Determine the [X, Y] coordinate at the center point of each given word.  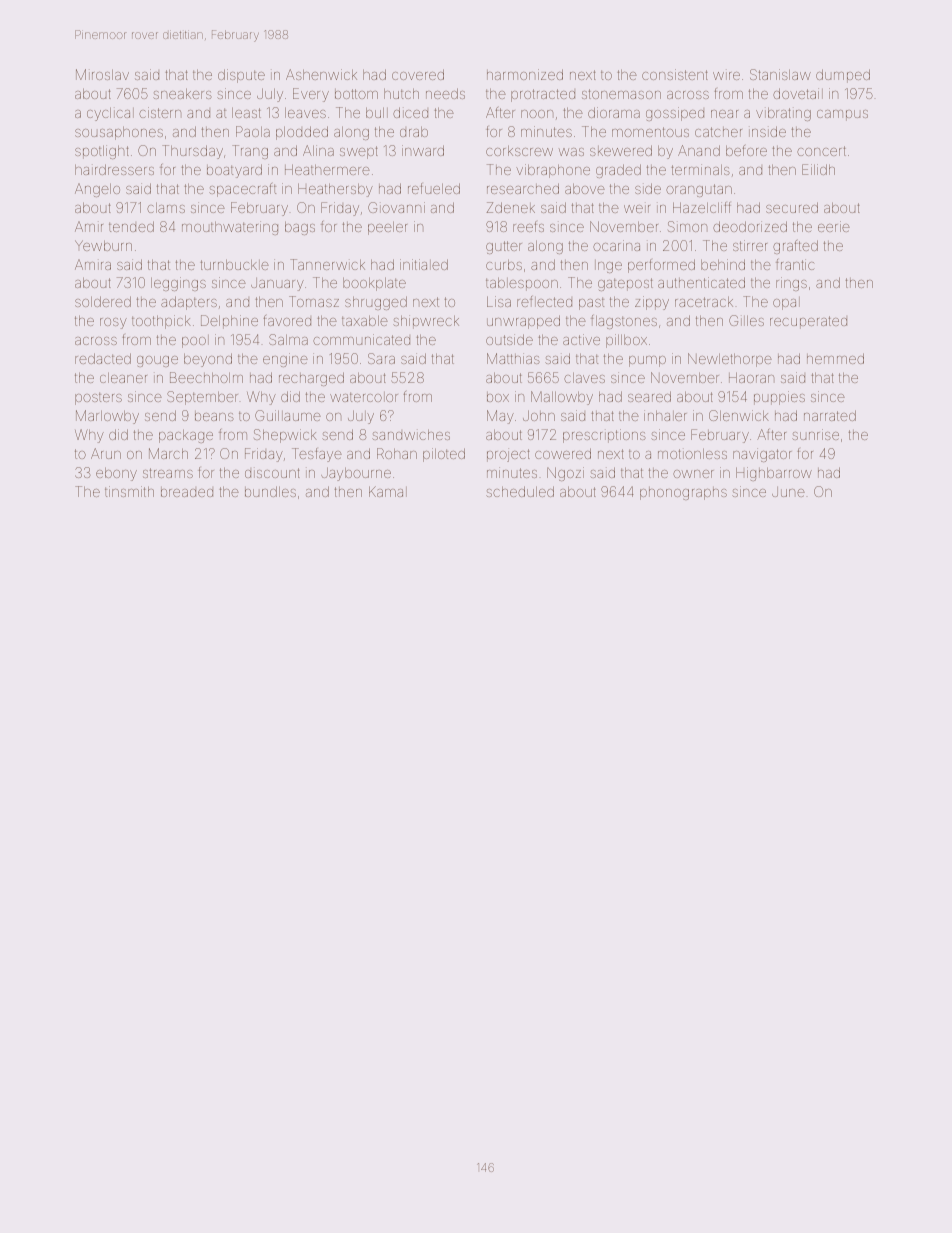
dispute [241, 76]
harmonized [525, 74]
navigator [762, 455]
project [508, 455]
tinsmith [129, 491]
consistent [675, 74]
